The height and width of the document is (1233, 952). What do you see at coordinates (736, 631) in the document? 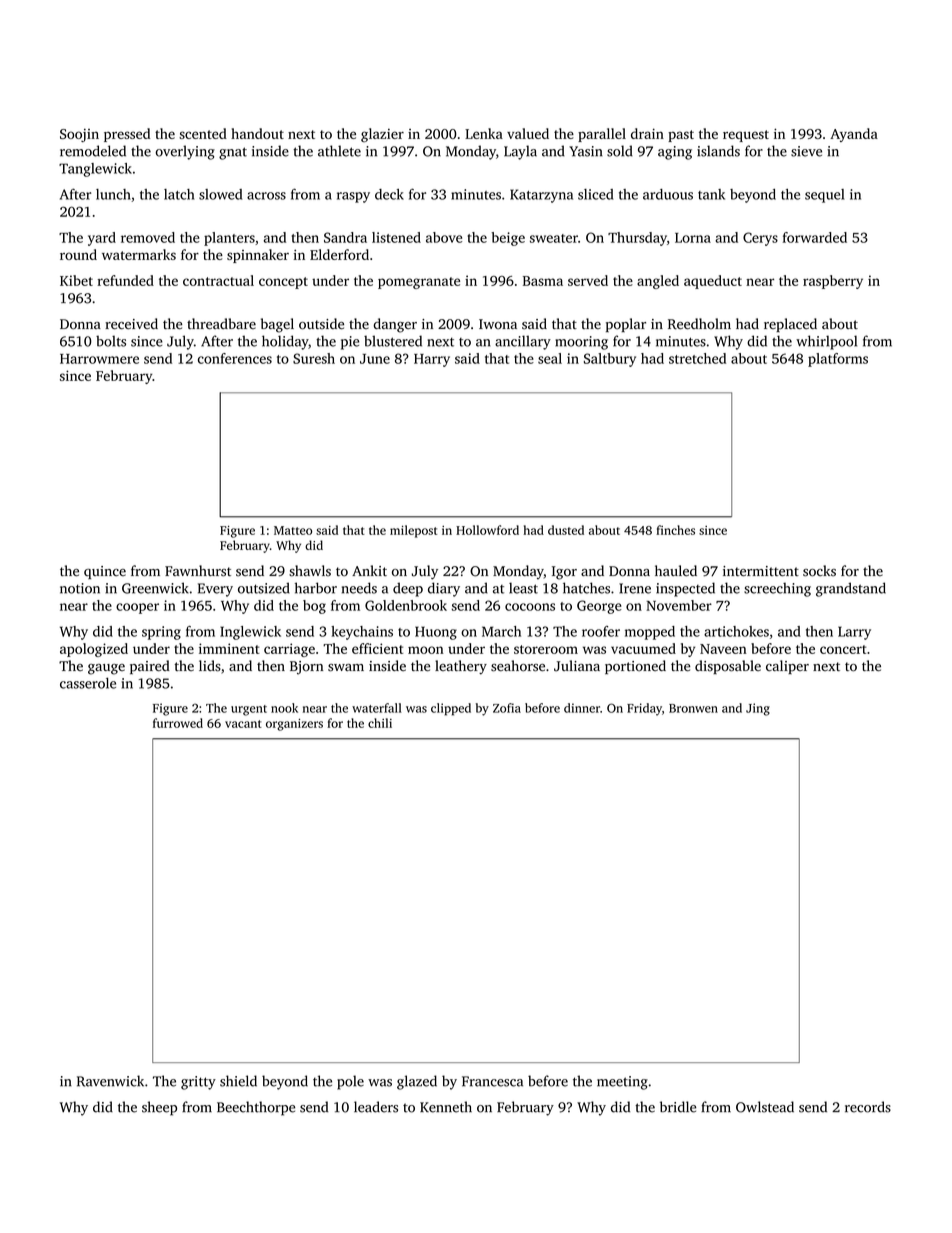
I see `artichokes` at bounding box center [736, 631].
